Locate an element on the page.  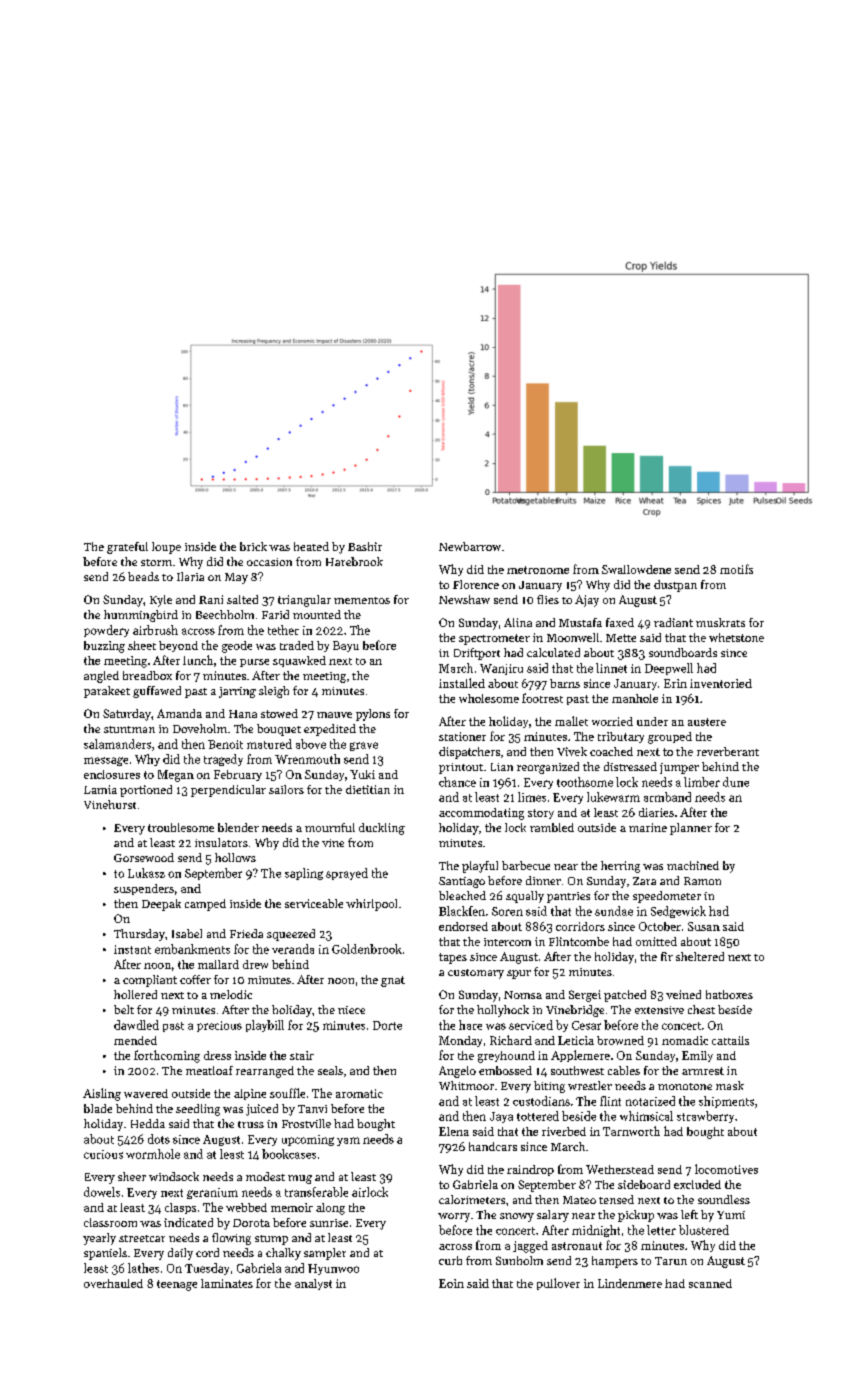
jarring is located at coordinates (237, 692).
